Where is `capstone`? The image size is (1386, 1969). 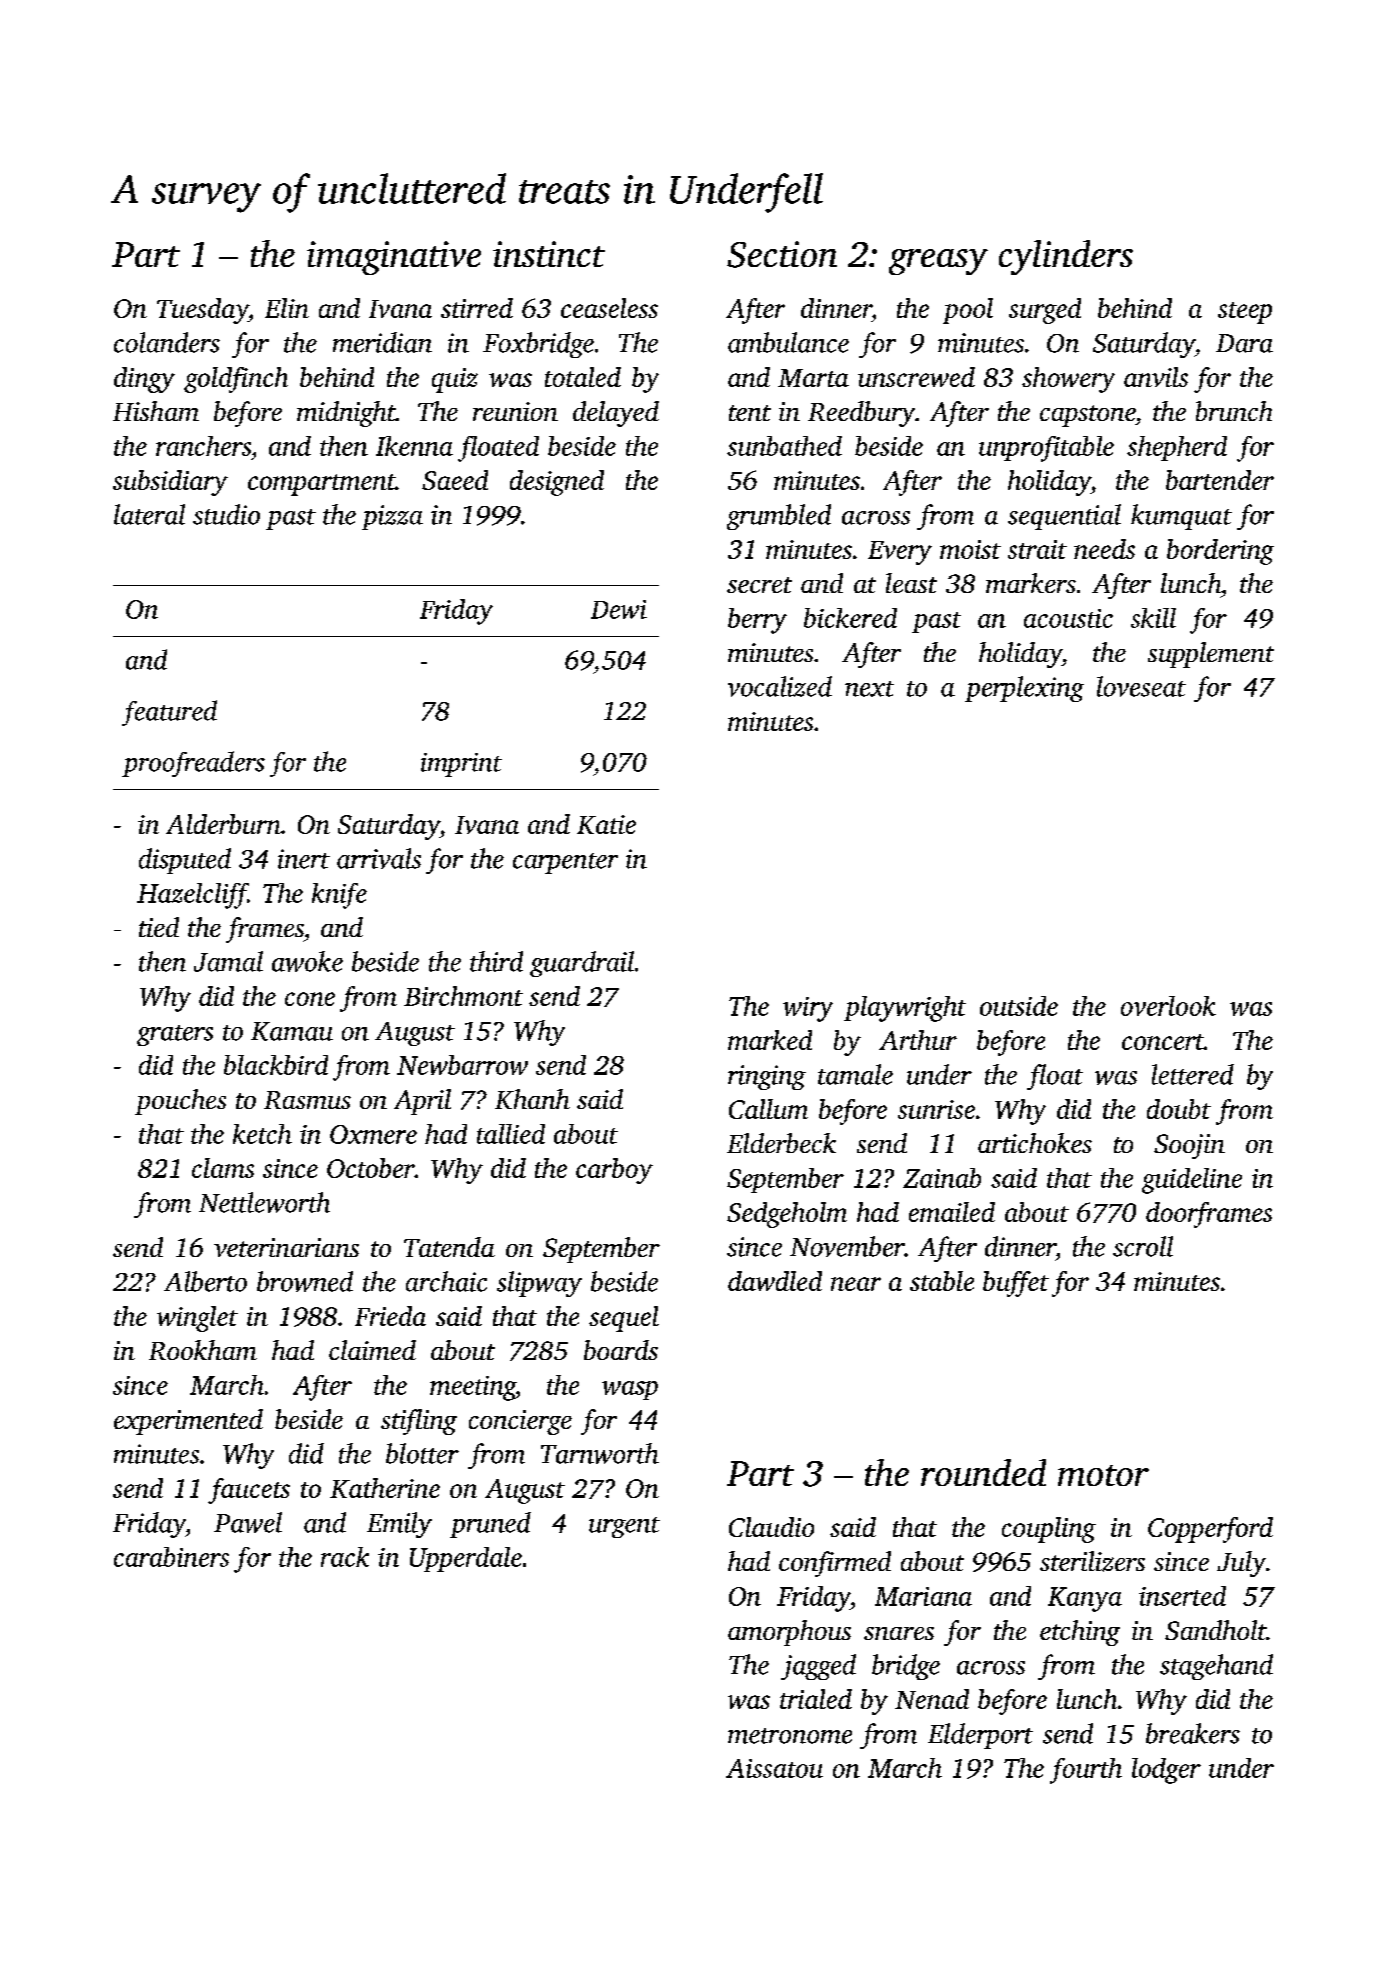
capstone is located at coordinates (1087, 416).
